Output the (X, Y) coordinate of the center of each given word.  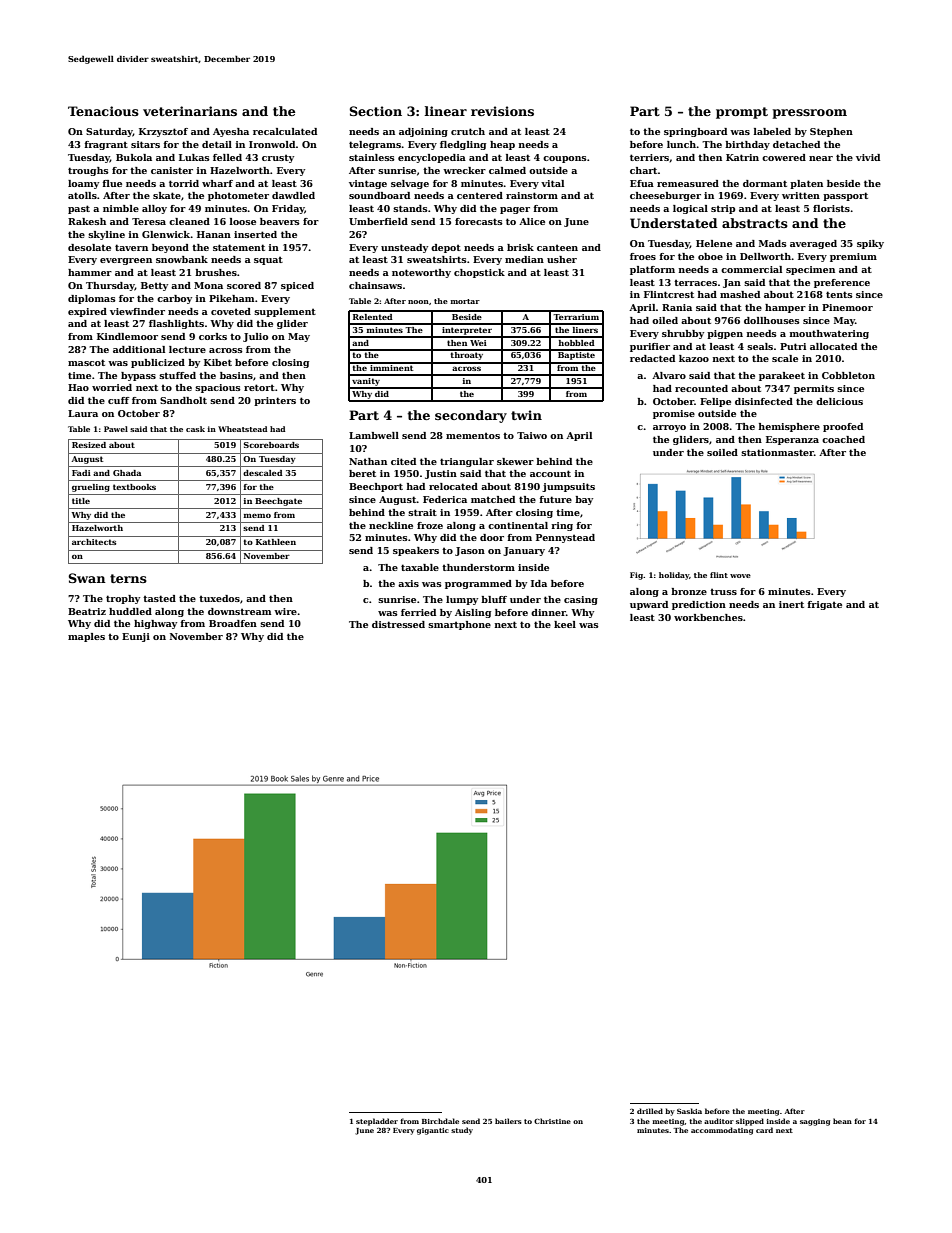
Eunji (136, 637)
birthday (747, 145)
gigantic (433, 1131)
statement (239, 247)
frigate (824, 605)
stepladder (377, 1122)
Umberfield (378, 221)
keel (565, 624)
